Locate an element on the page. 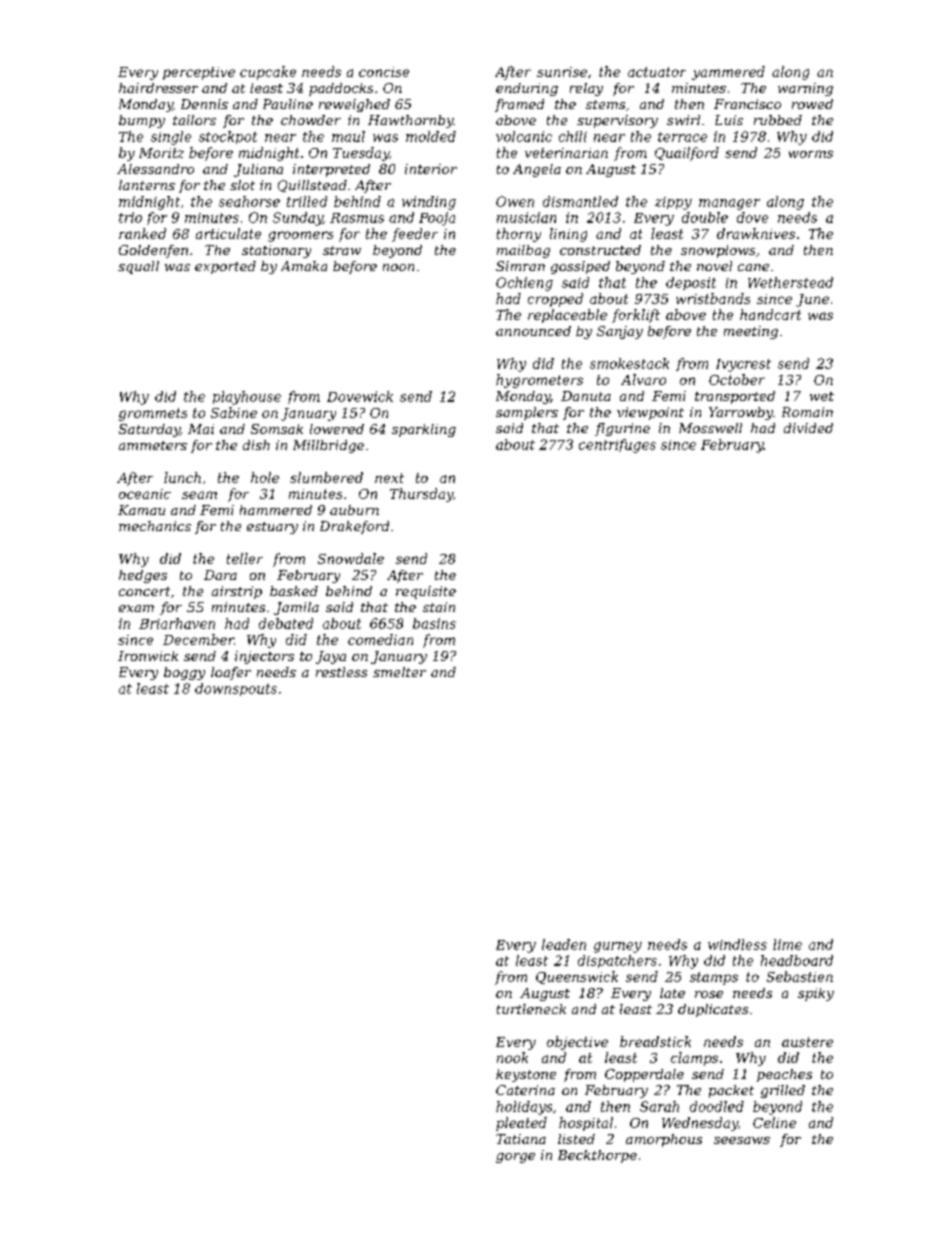 The image size is (952, 1233). smelter is located at coordinates (399, 672).
